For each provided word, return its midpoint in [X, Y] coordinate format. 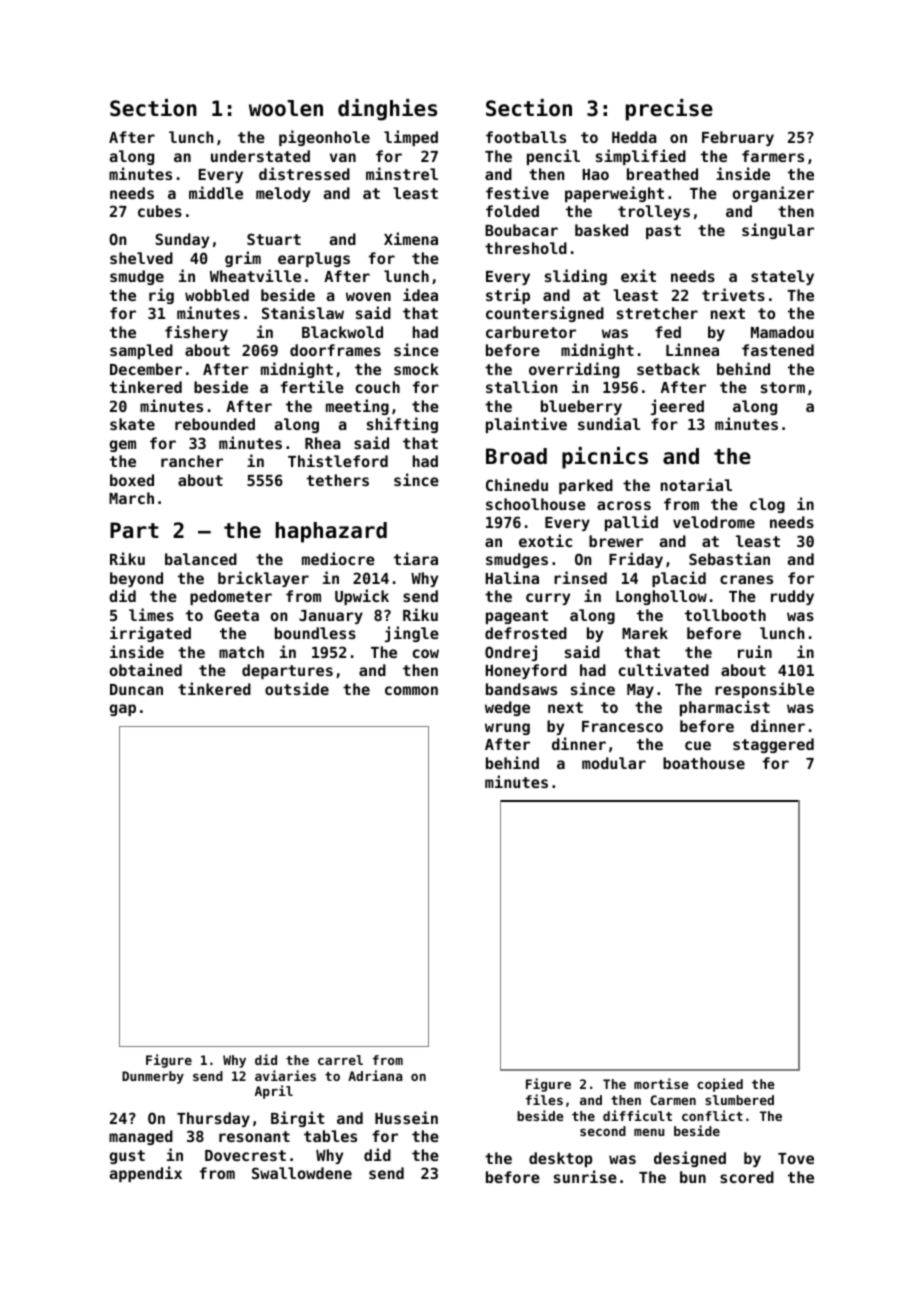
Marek [645, 633]
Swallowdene [302, 1173]
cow [426, 653]
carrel [340, 1060]
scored [747, 1177]
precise [669, 110]
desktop [560, 1159]
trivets [733, 294]
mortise [661, 1083]
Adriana [375, 1075]
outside [297, 688]
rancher [192, 461]
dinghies [387, 110]
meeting [357, 407]
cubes [160, 211]
